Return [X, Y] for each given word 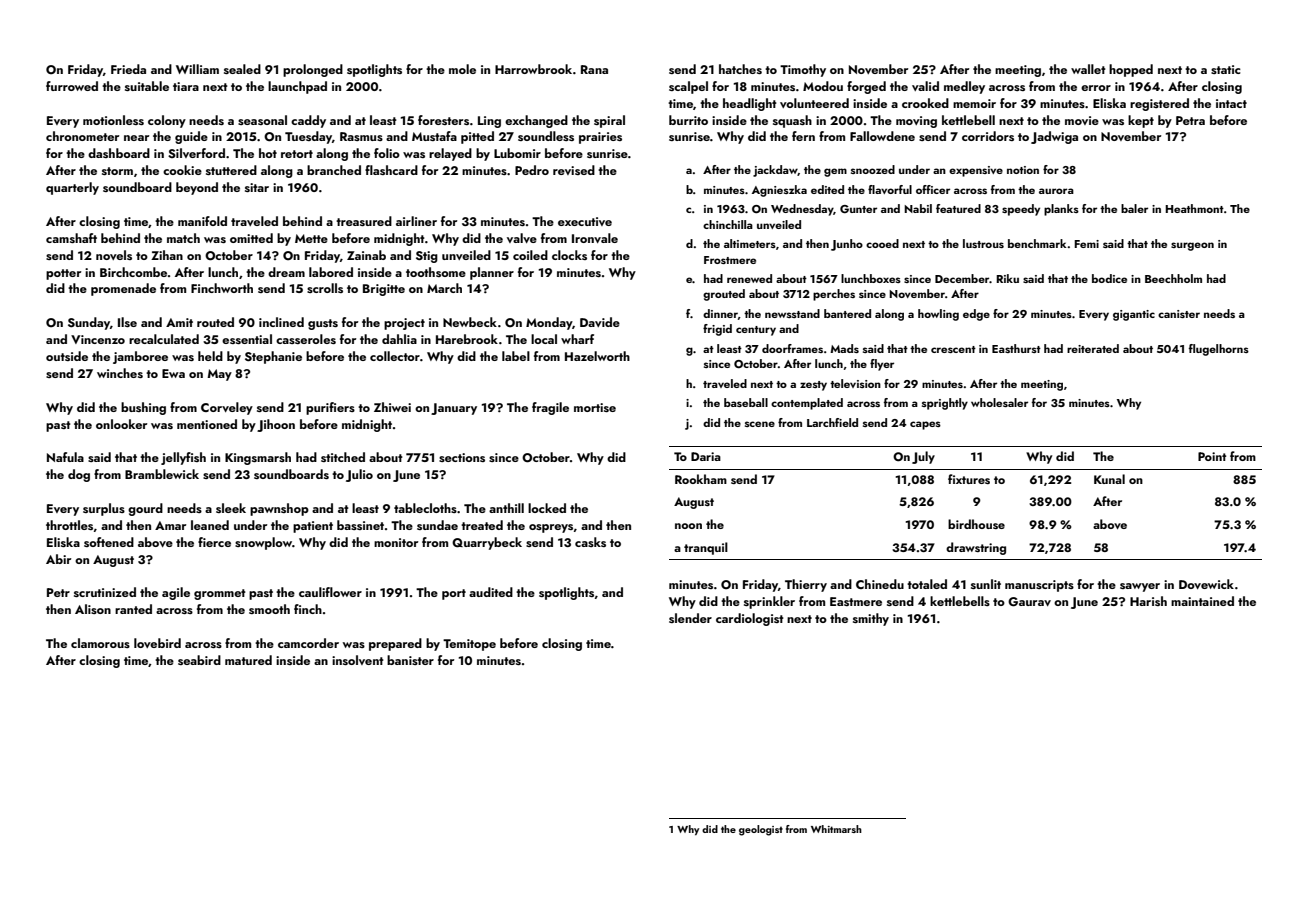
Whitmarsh [836, 829]
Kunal [1109, 479]
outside [67, 356]
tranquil [706, 548]
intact [1231, 103]
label [516, 356]
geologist [761, 830]
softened [109, 542]
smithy [871, 619]
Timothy [803, 70]
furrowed [72, 86]
